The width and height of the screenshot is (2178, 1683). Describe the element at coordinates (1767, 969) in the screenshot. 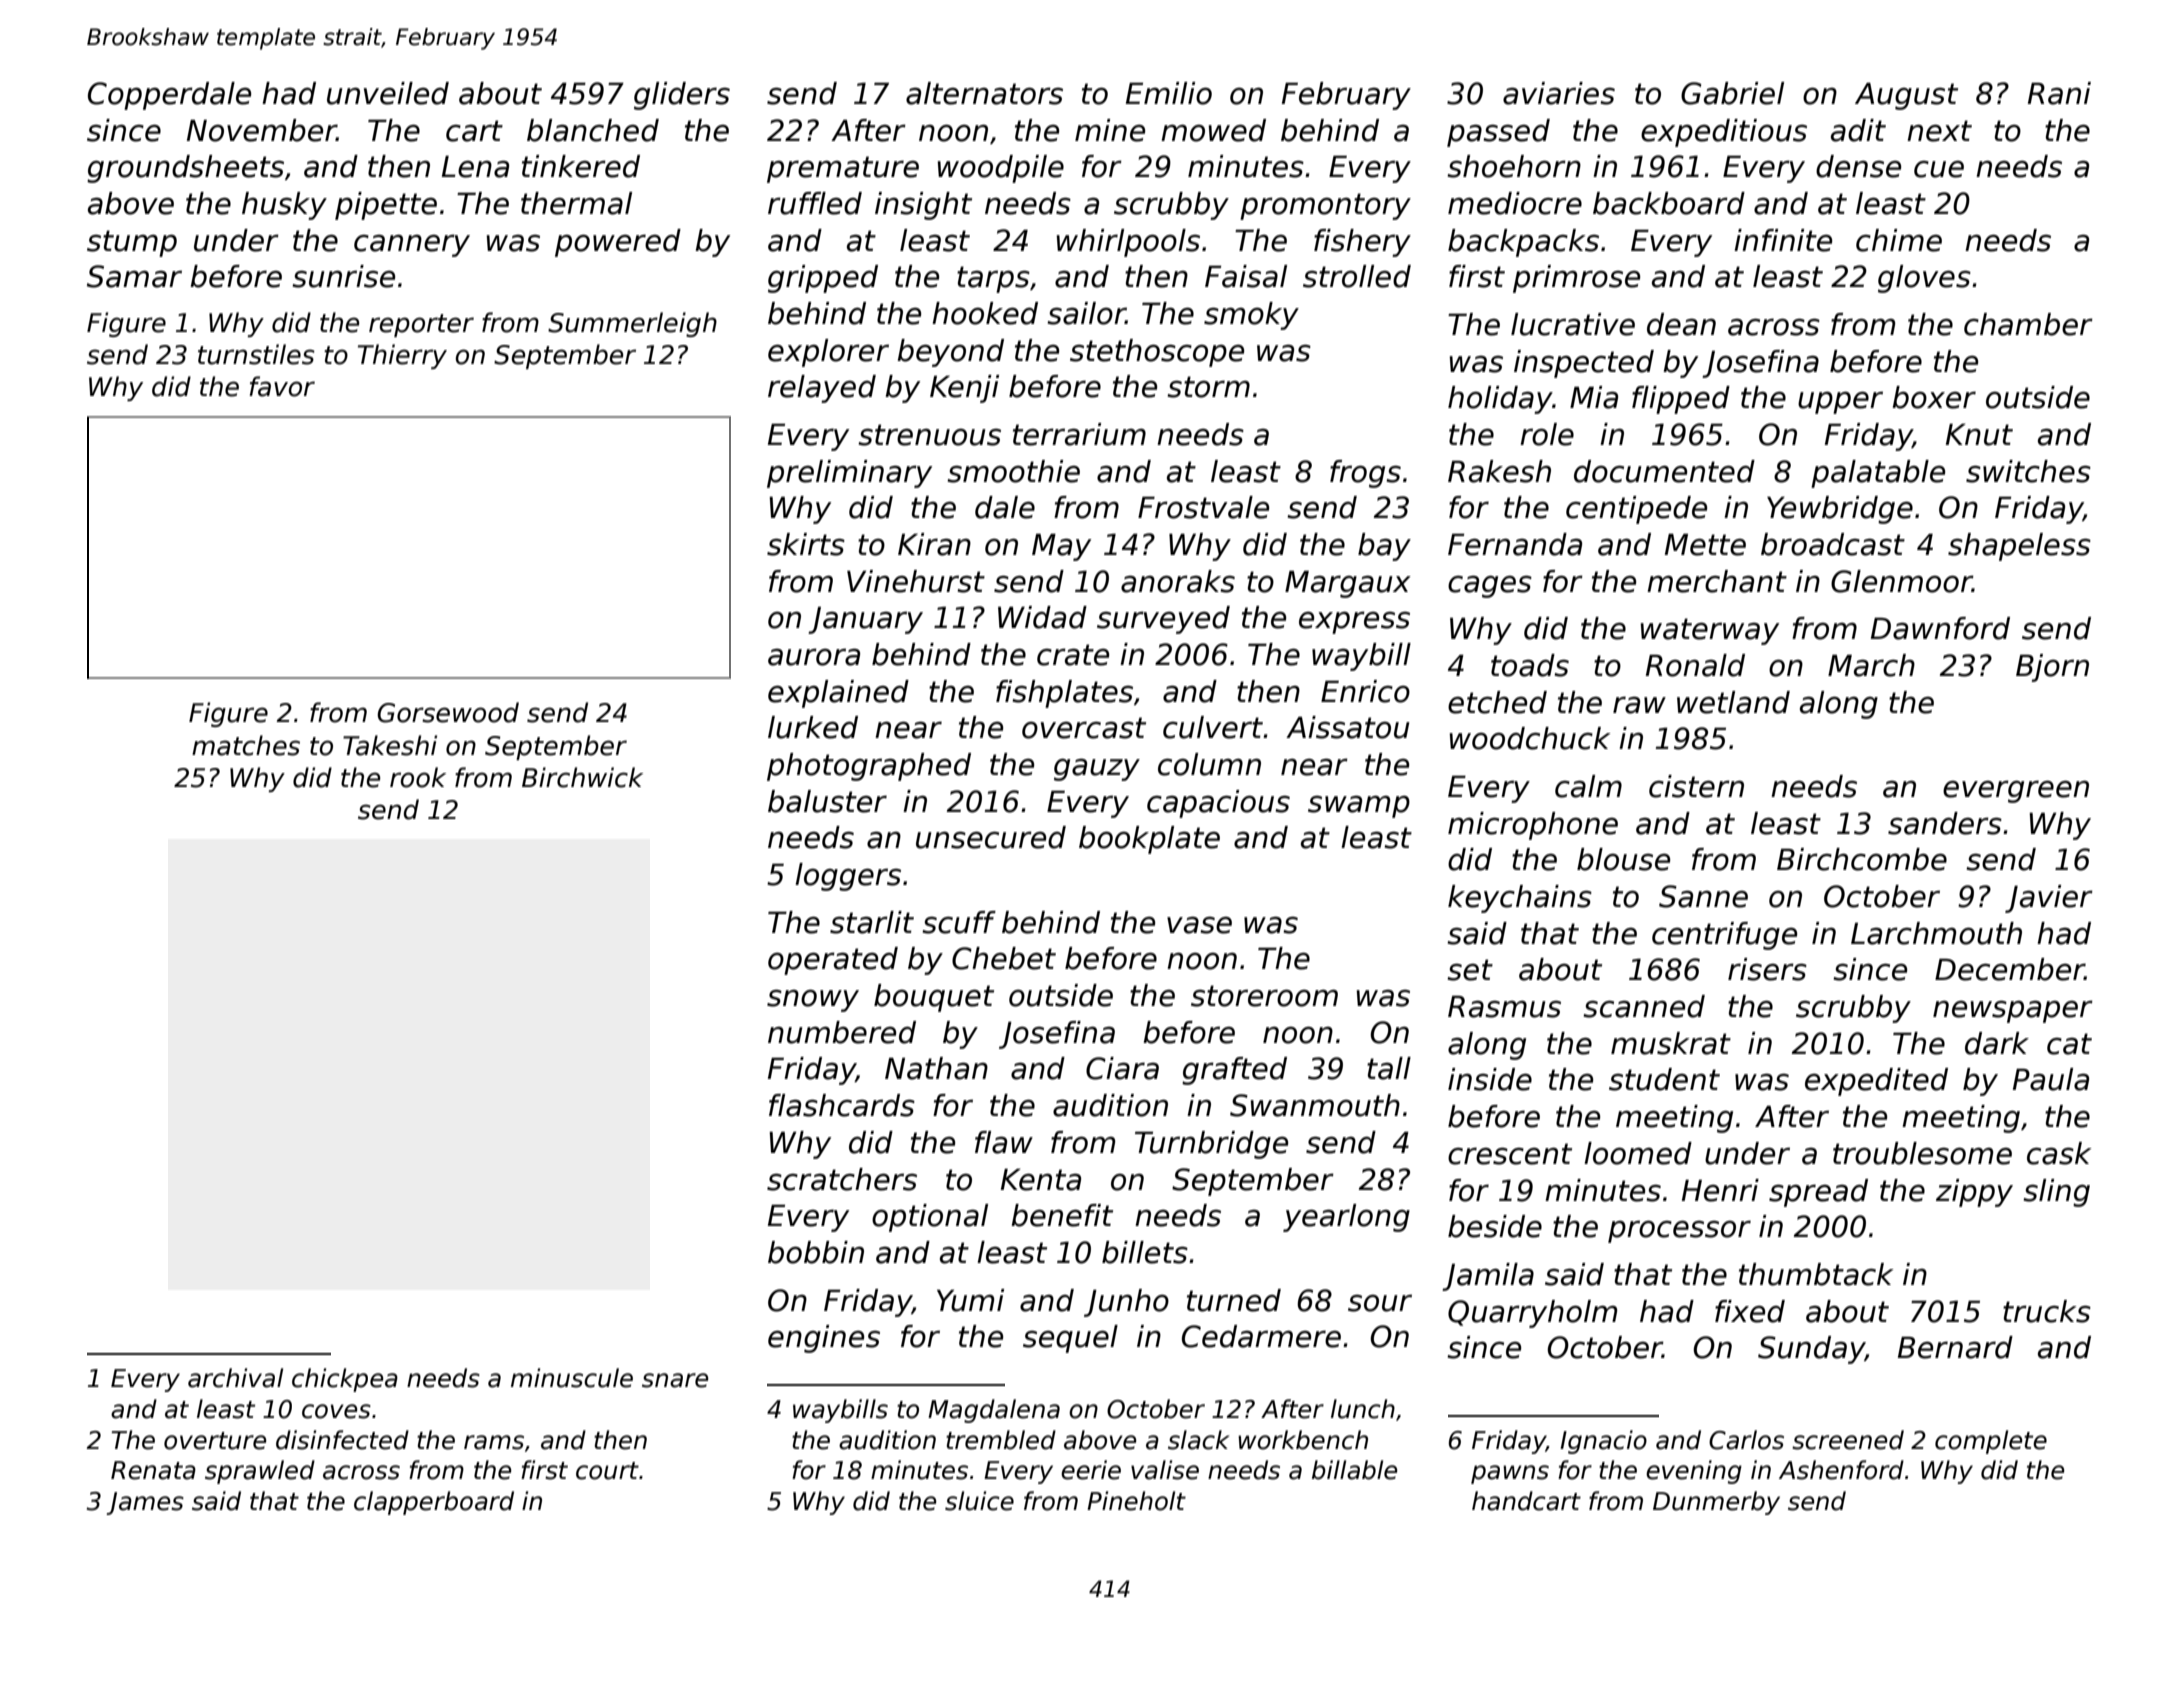

I see `risers` at that location.
